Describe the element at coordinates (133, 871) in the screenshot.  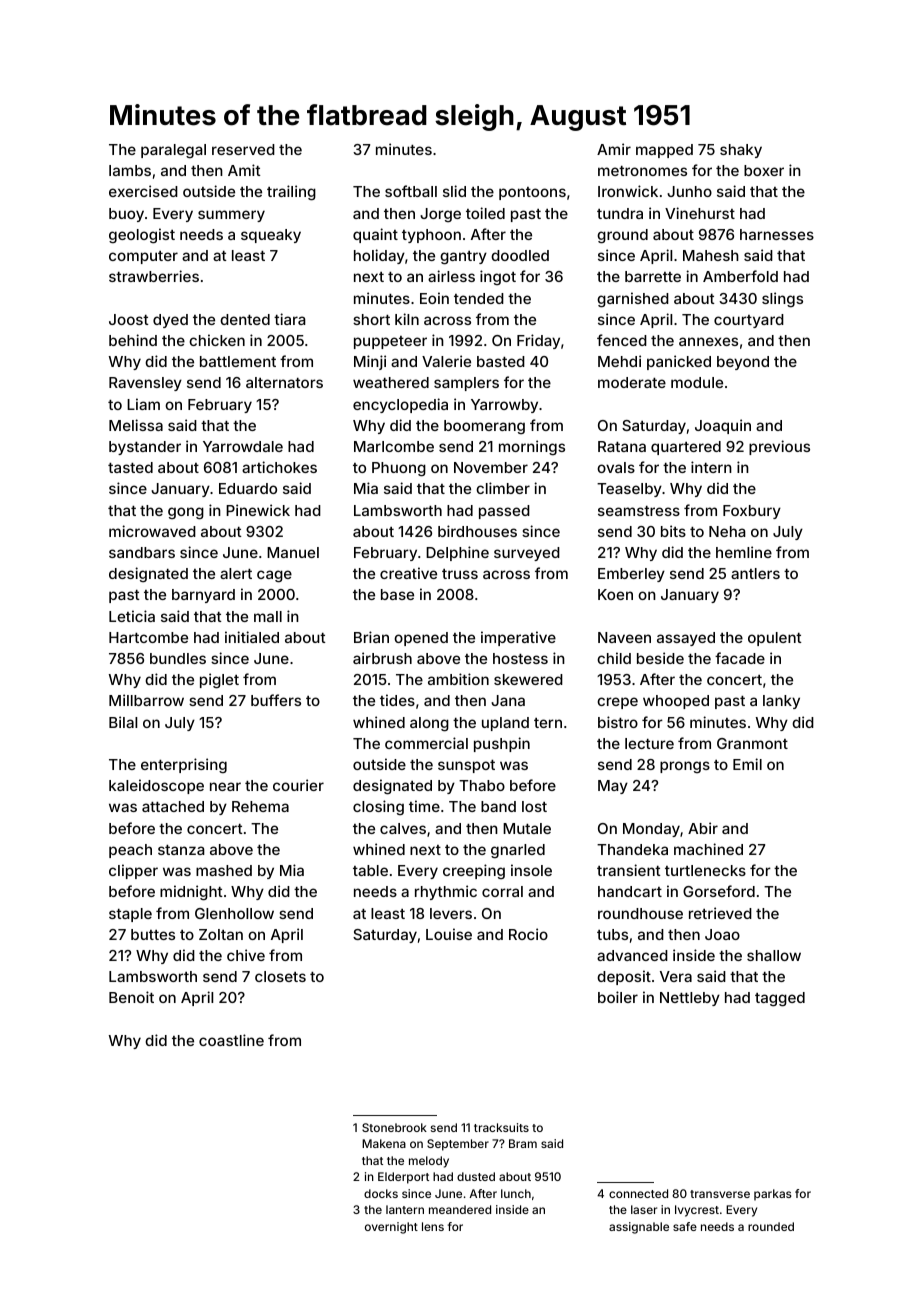
I see `clipper` at that location.
